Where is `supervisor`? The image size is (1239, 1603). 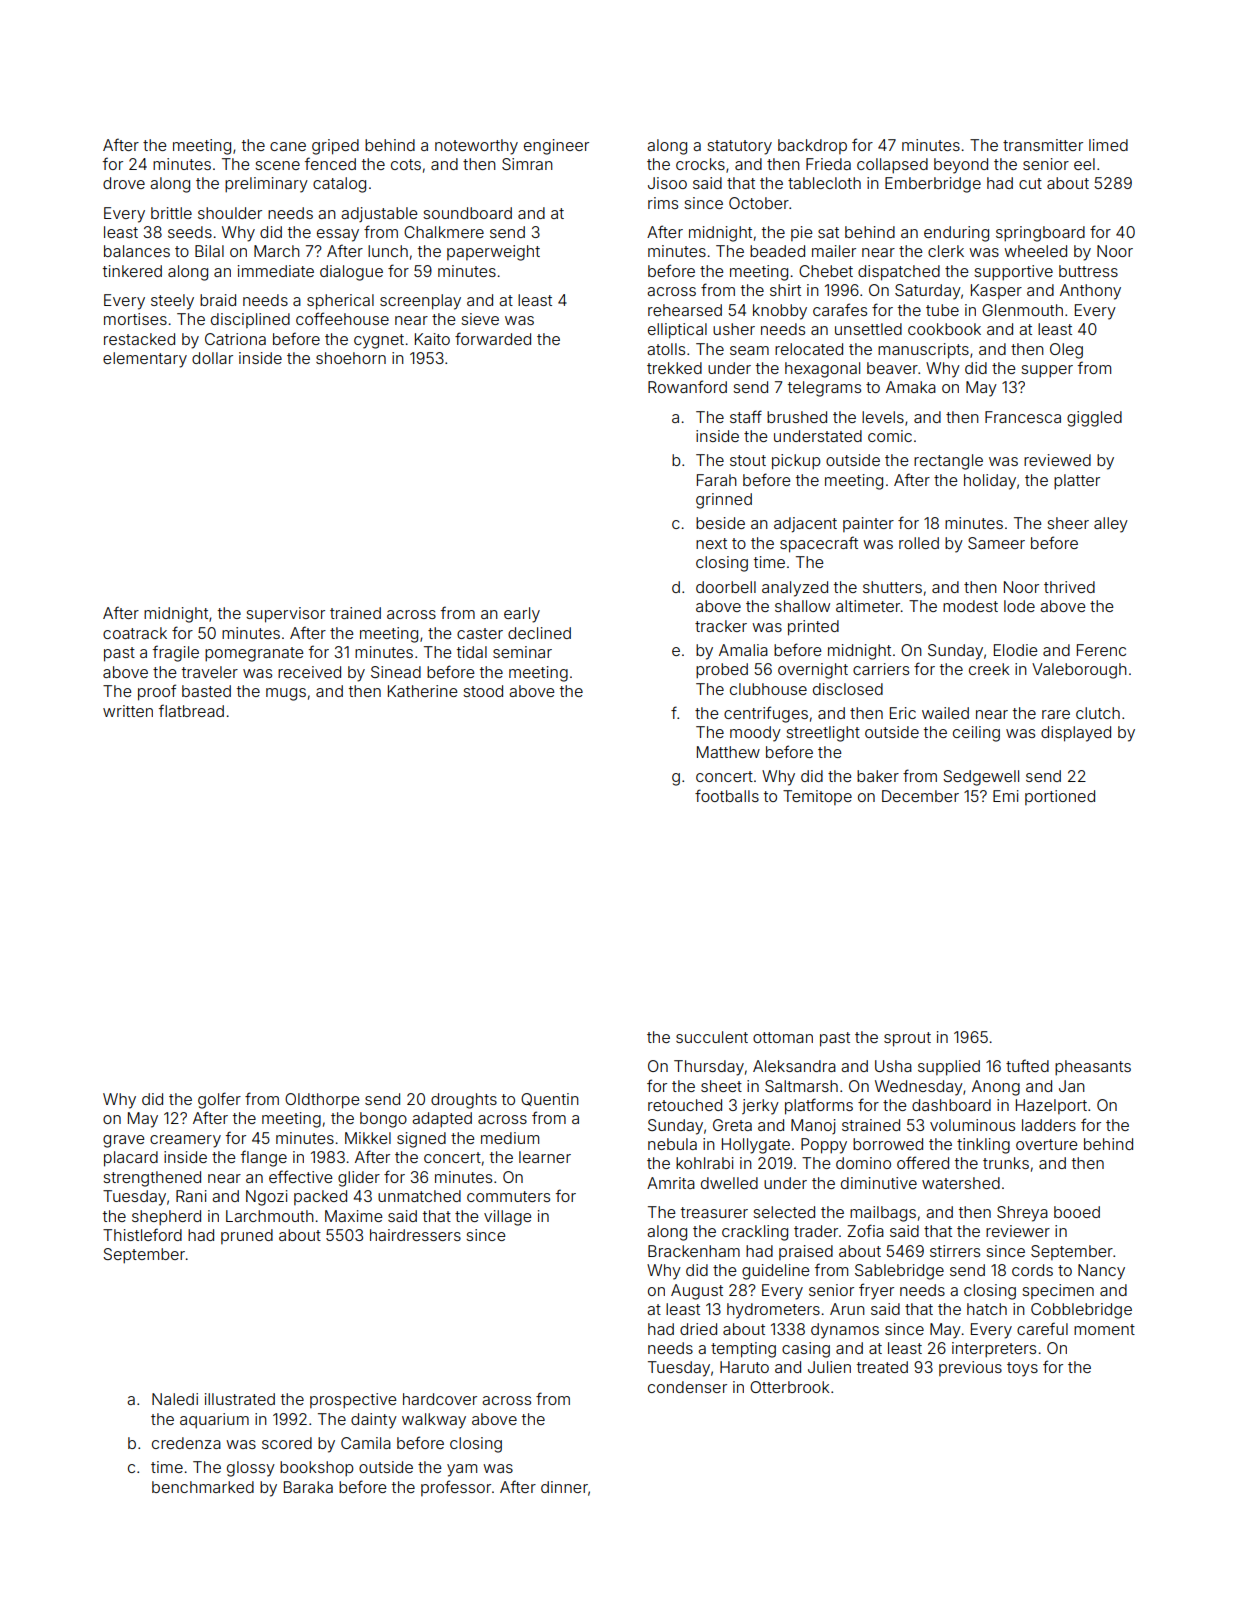
supervisor is located at coordinates (285, 615).
